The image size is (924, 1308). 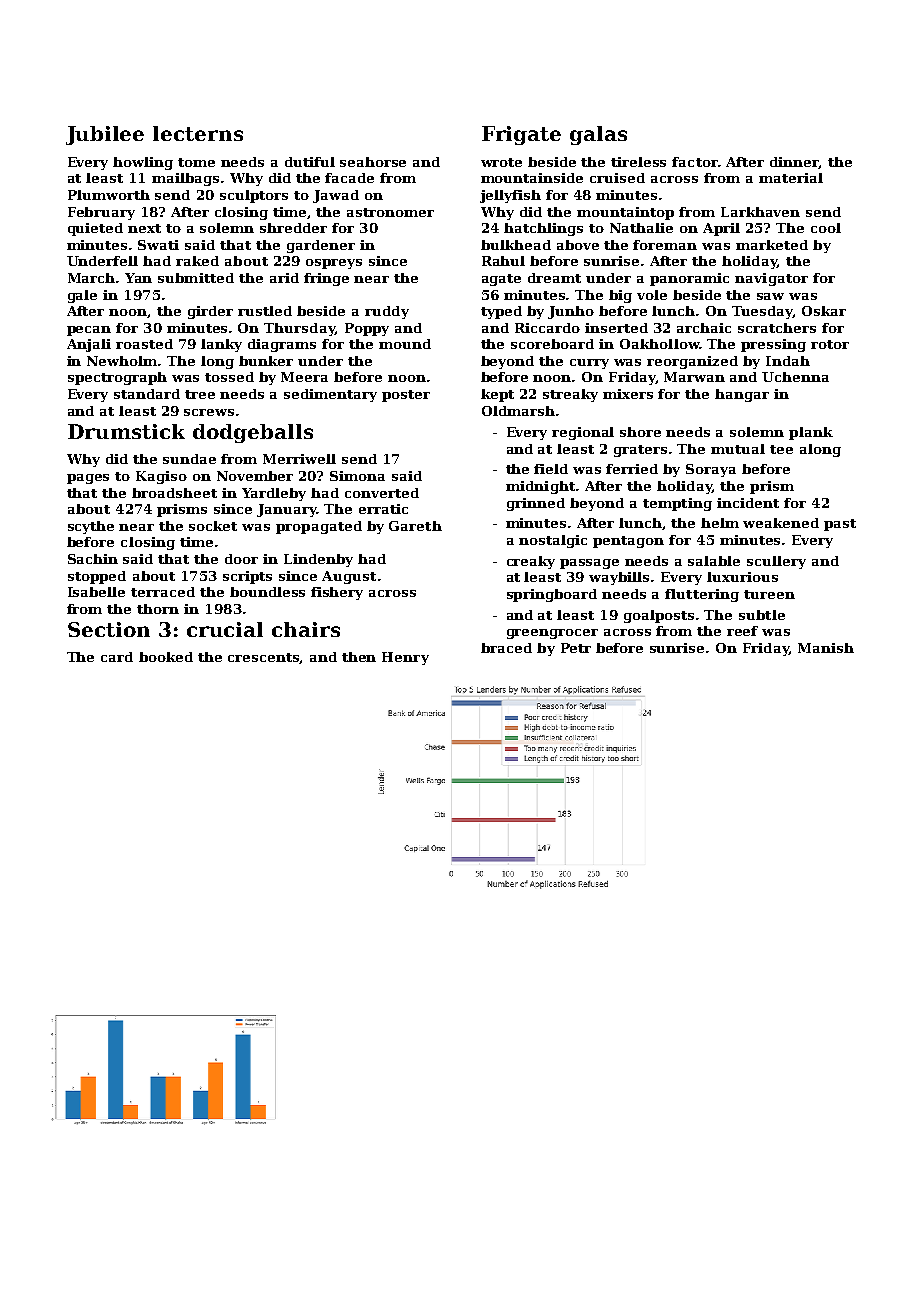 I want to click on scythe, so click(x=91, y=527).
